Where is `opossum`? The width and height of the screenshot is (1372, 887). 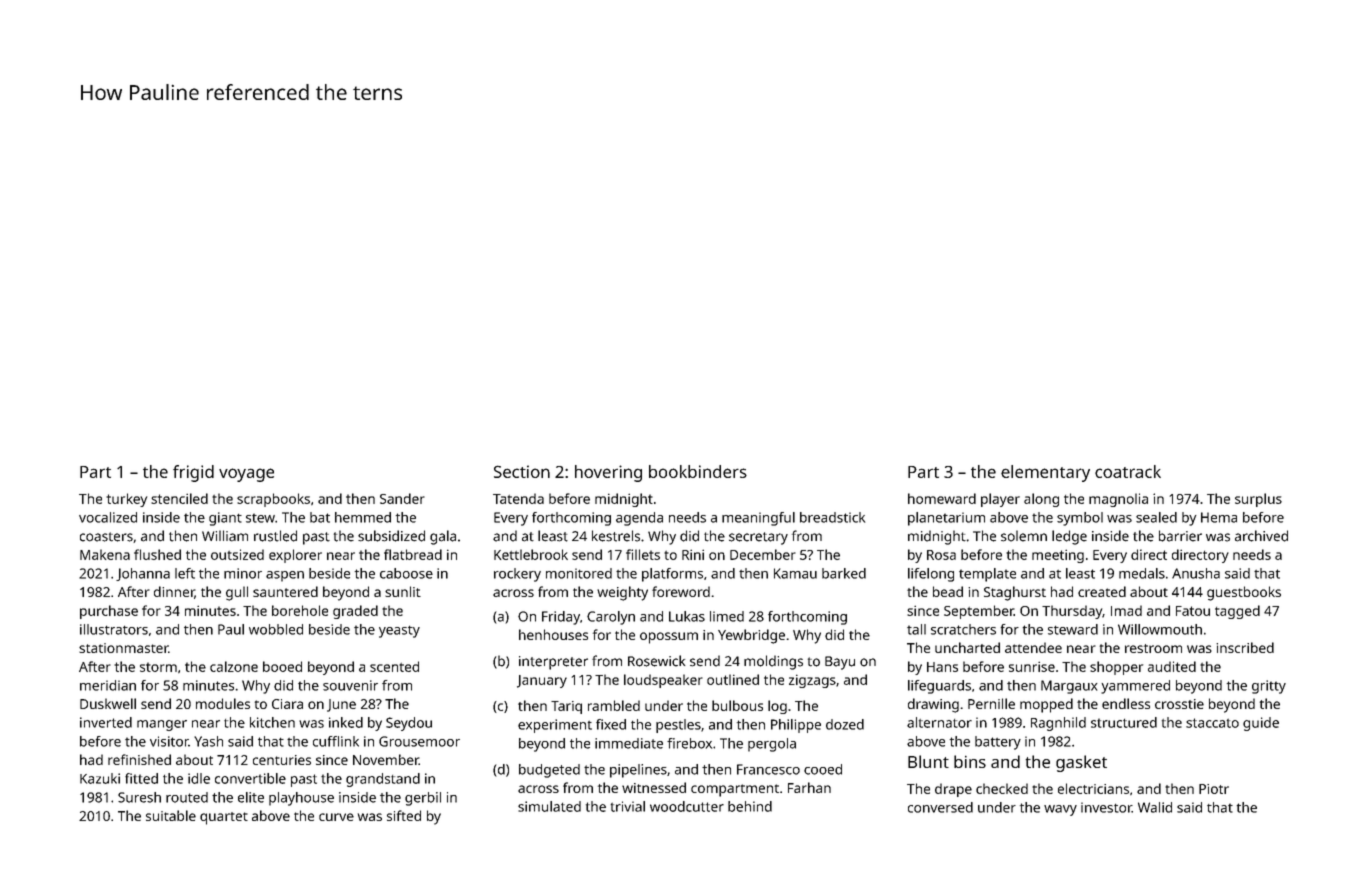 opossum is located at coordinates (669, 638).
